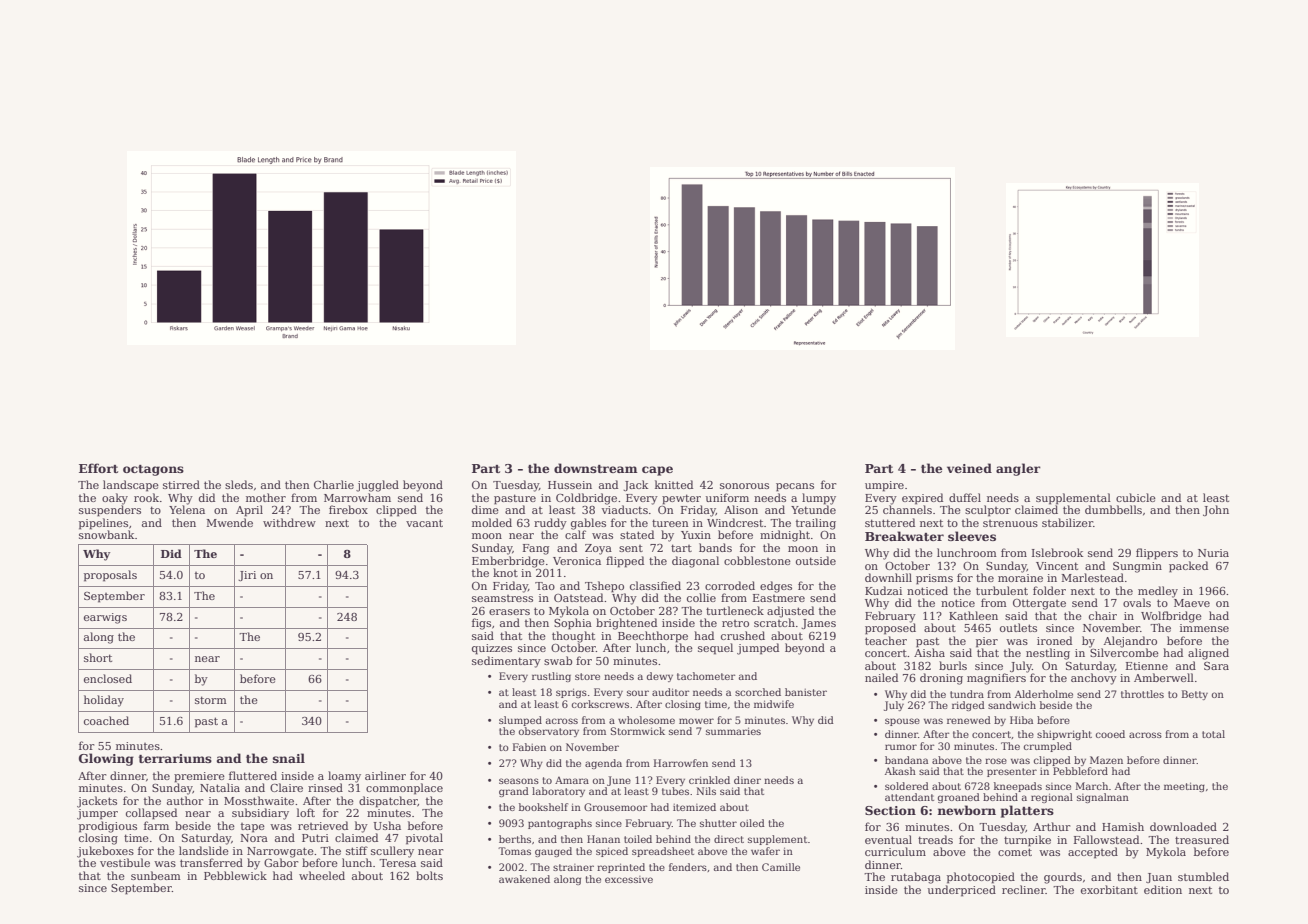  I want to click on firebox, so click(348, 509).
